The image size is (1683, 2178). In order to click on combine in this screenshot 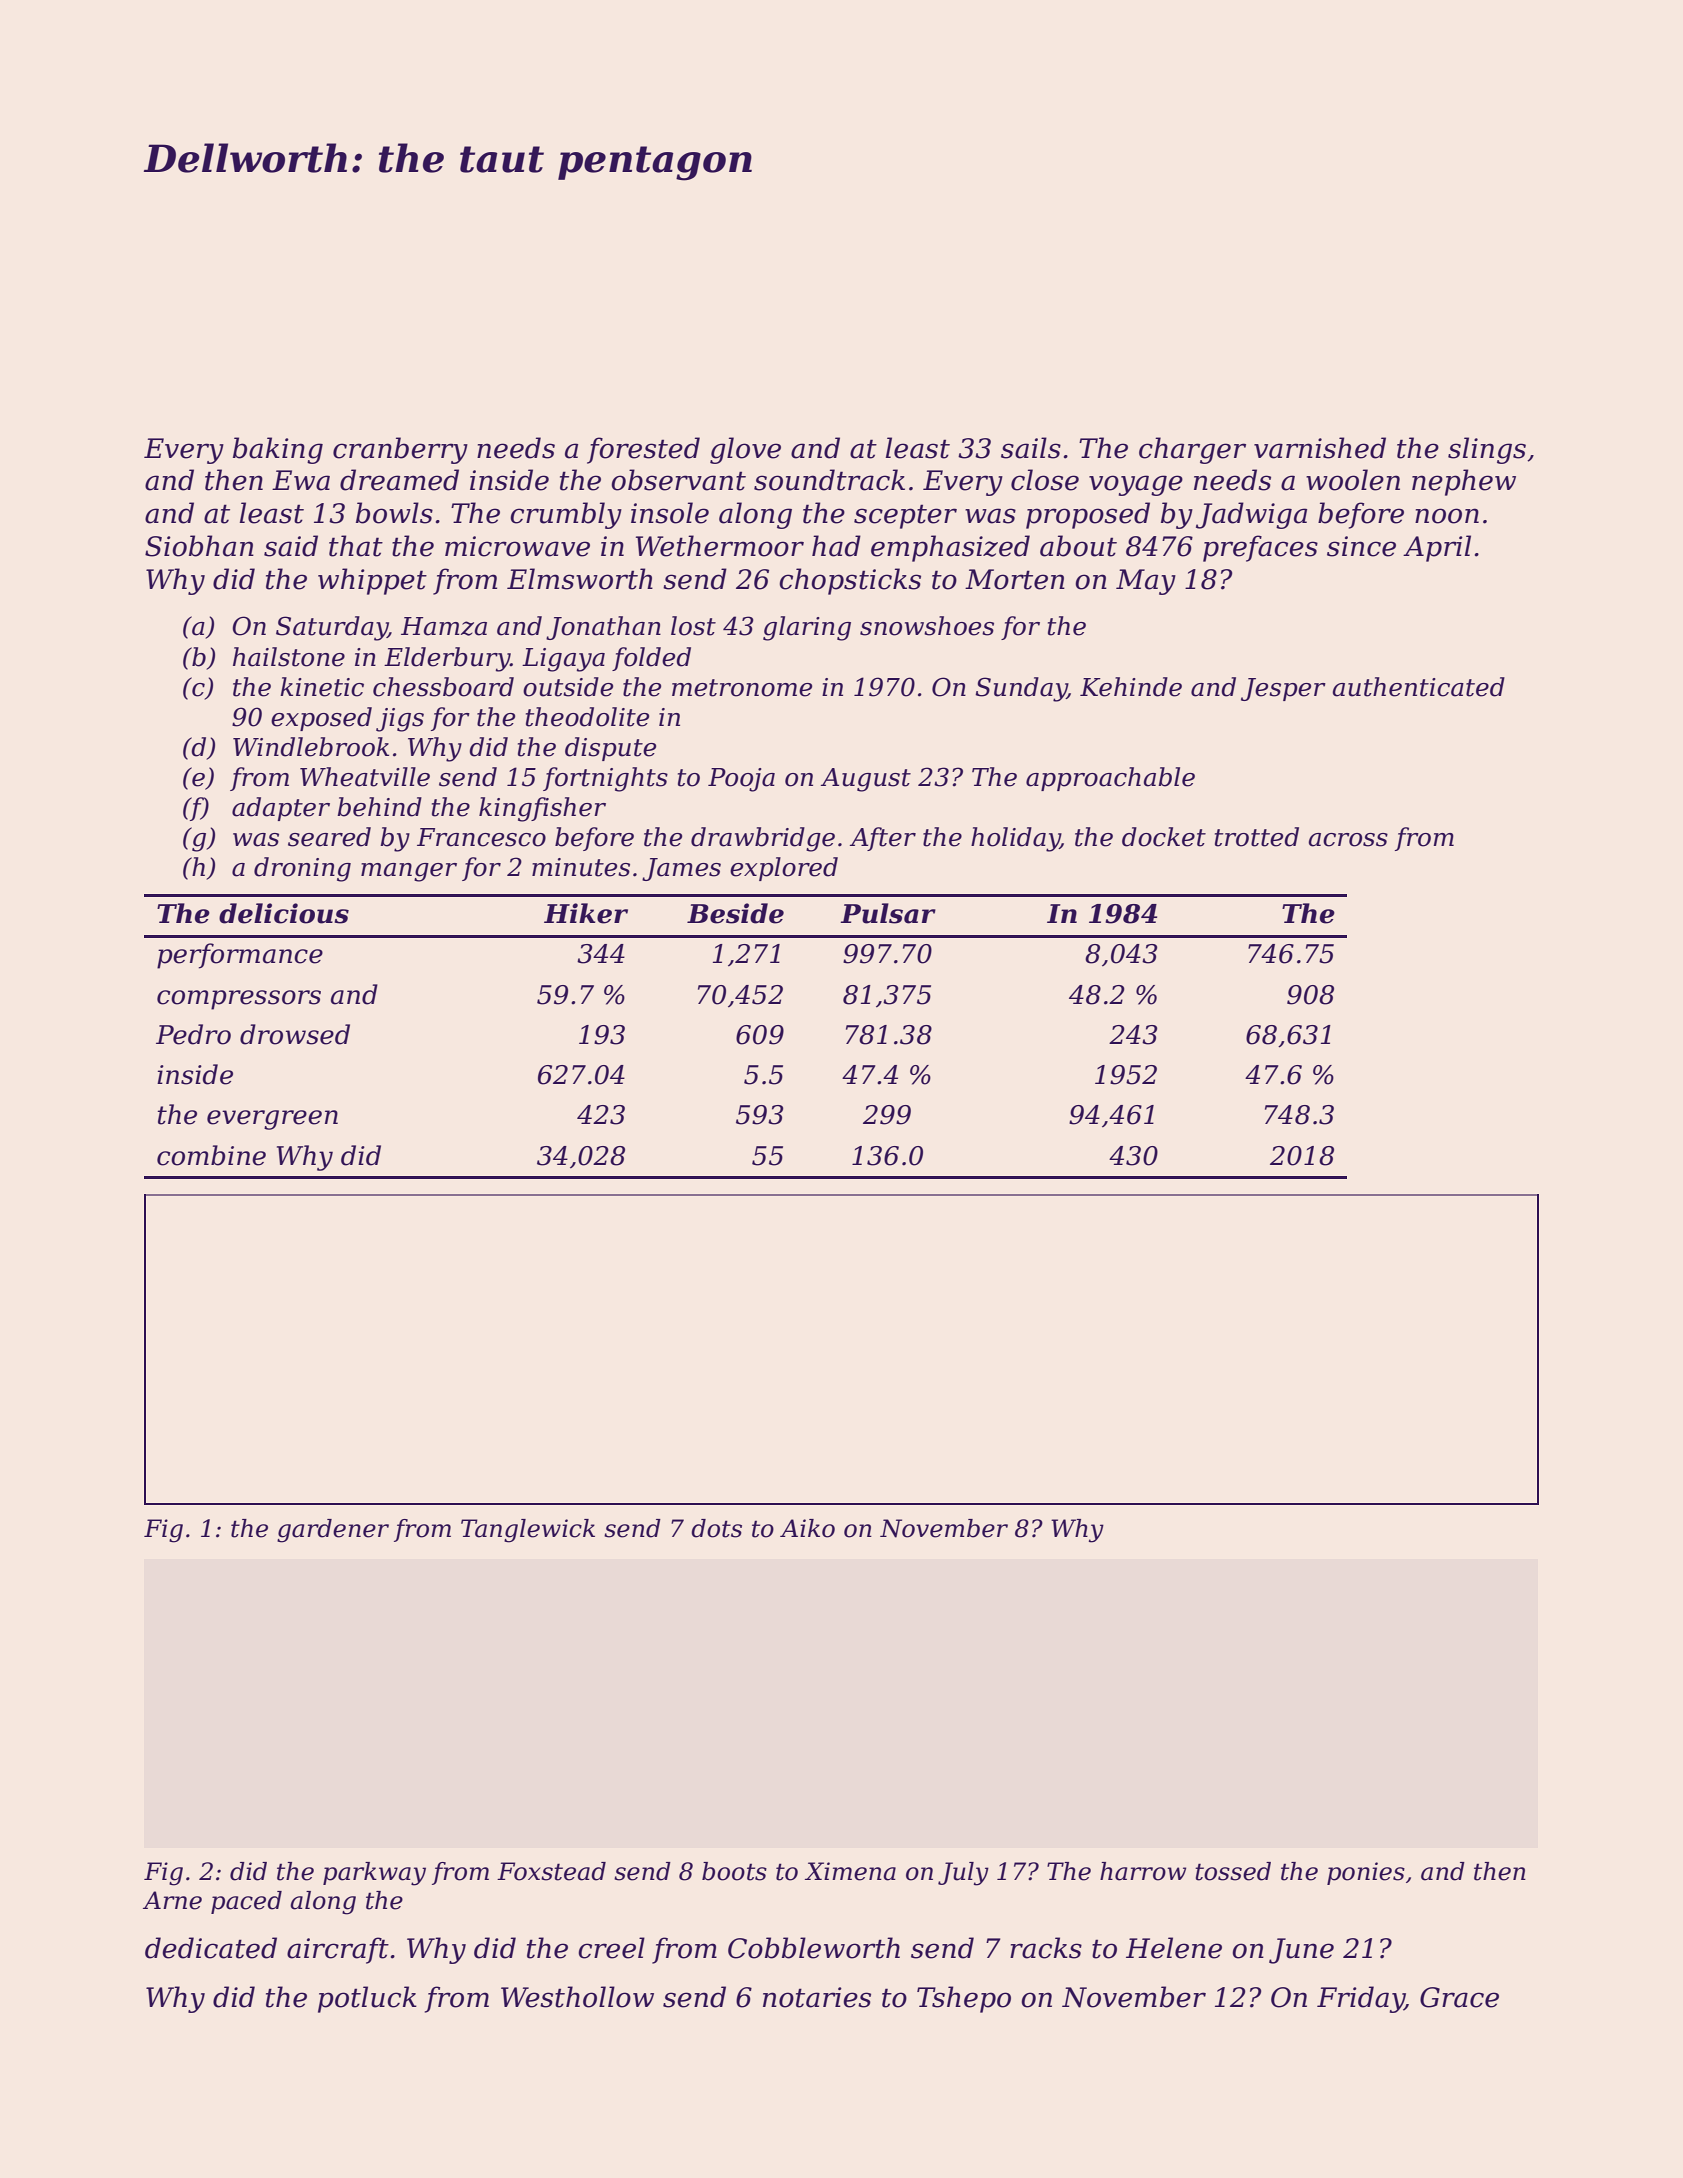, I will do `click(211, 1155)`.
